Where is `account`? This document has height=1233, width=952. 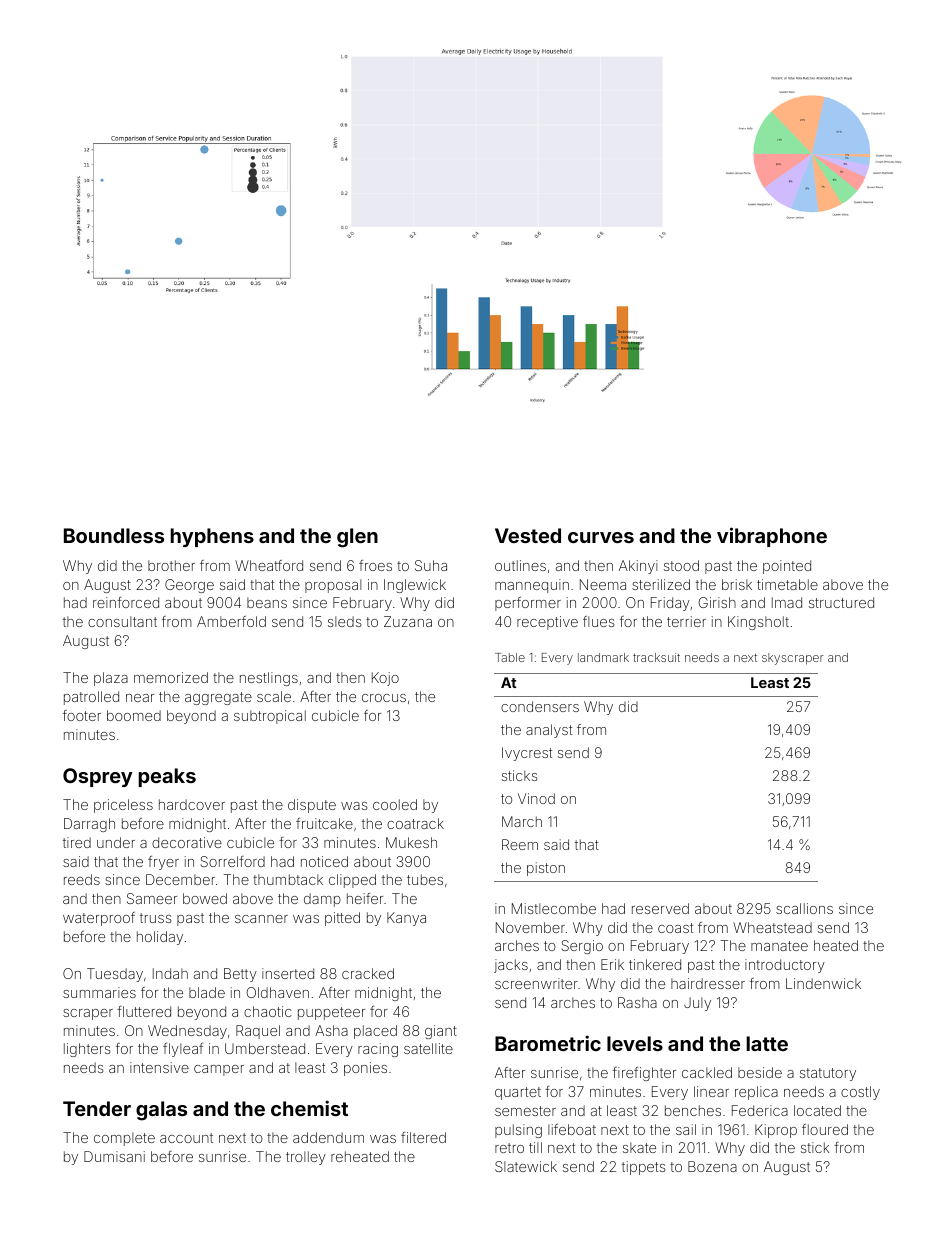
account is located at coordinates (186, 1138).
